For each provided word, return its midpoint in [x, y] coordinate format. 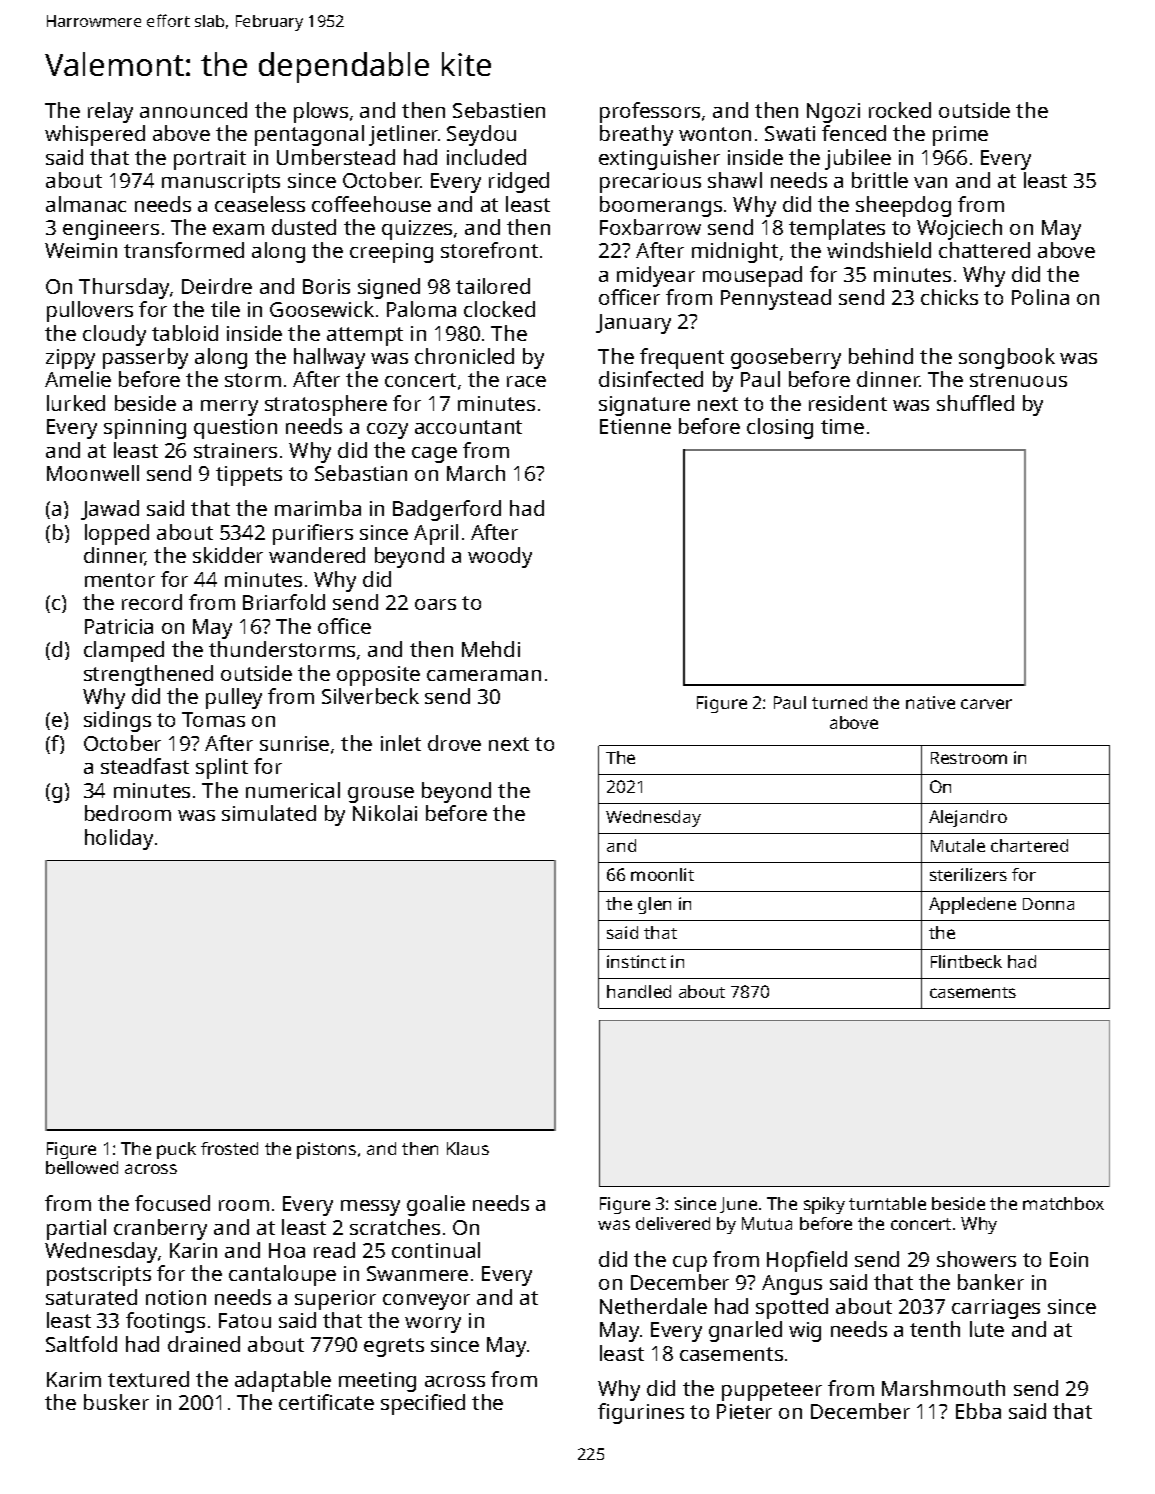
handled [639, 991]
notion [176, 1297]
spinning [145, 429]
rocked [900, 110]
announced [193, 110]
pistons [326, 1150]
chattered [984, 250]
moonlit [662, 874]
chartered [1029, 845]
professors [650, 112]
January [633, 324]
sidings [117, 721]
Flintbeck [966, 961]
